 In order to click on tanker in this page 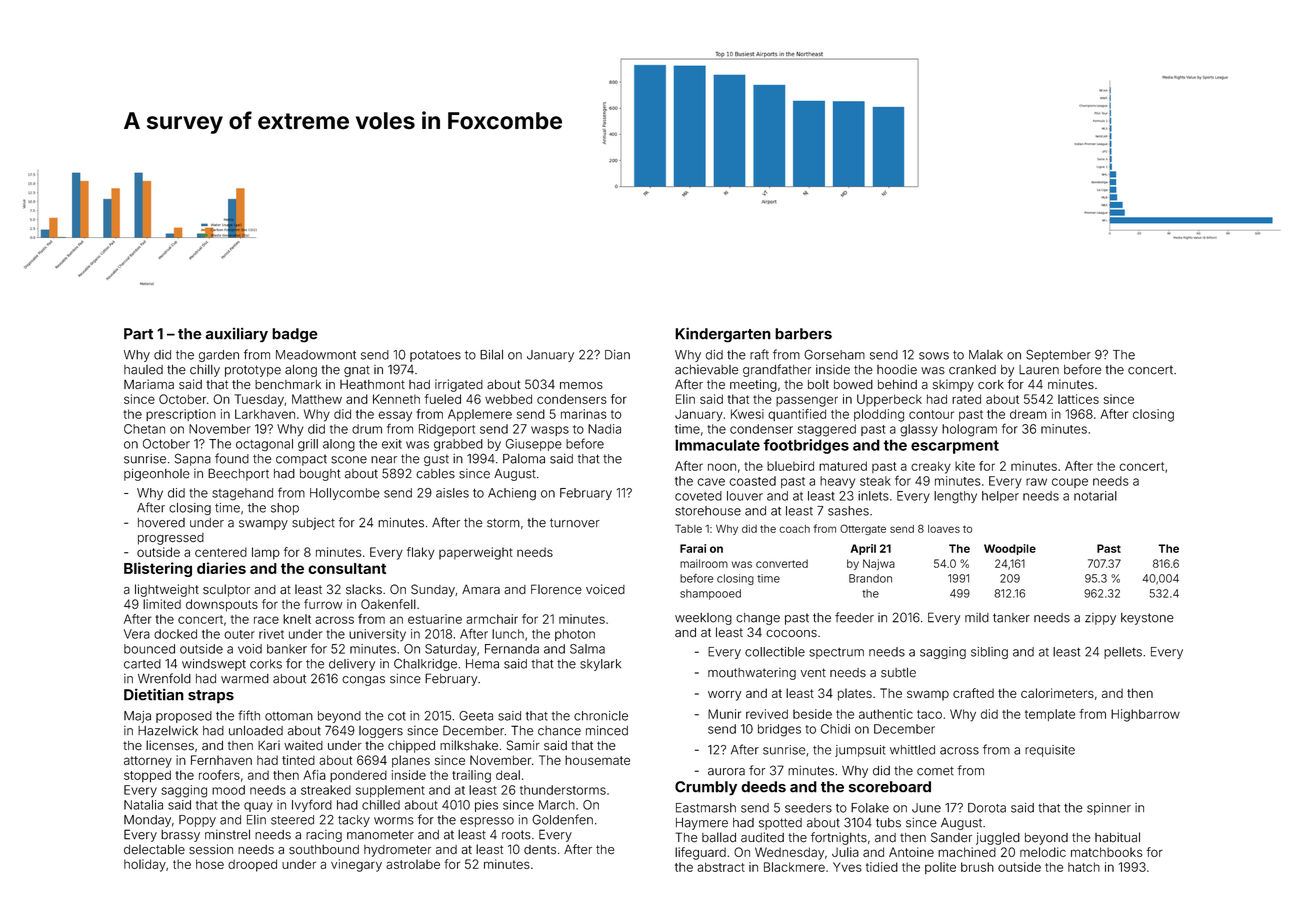, I will do `click(1011, 618)`.
